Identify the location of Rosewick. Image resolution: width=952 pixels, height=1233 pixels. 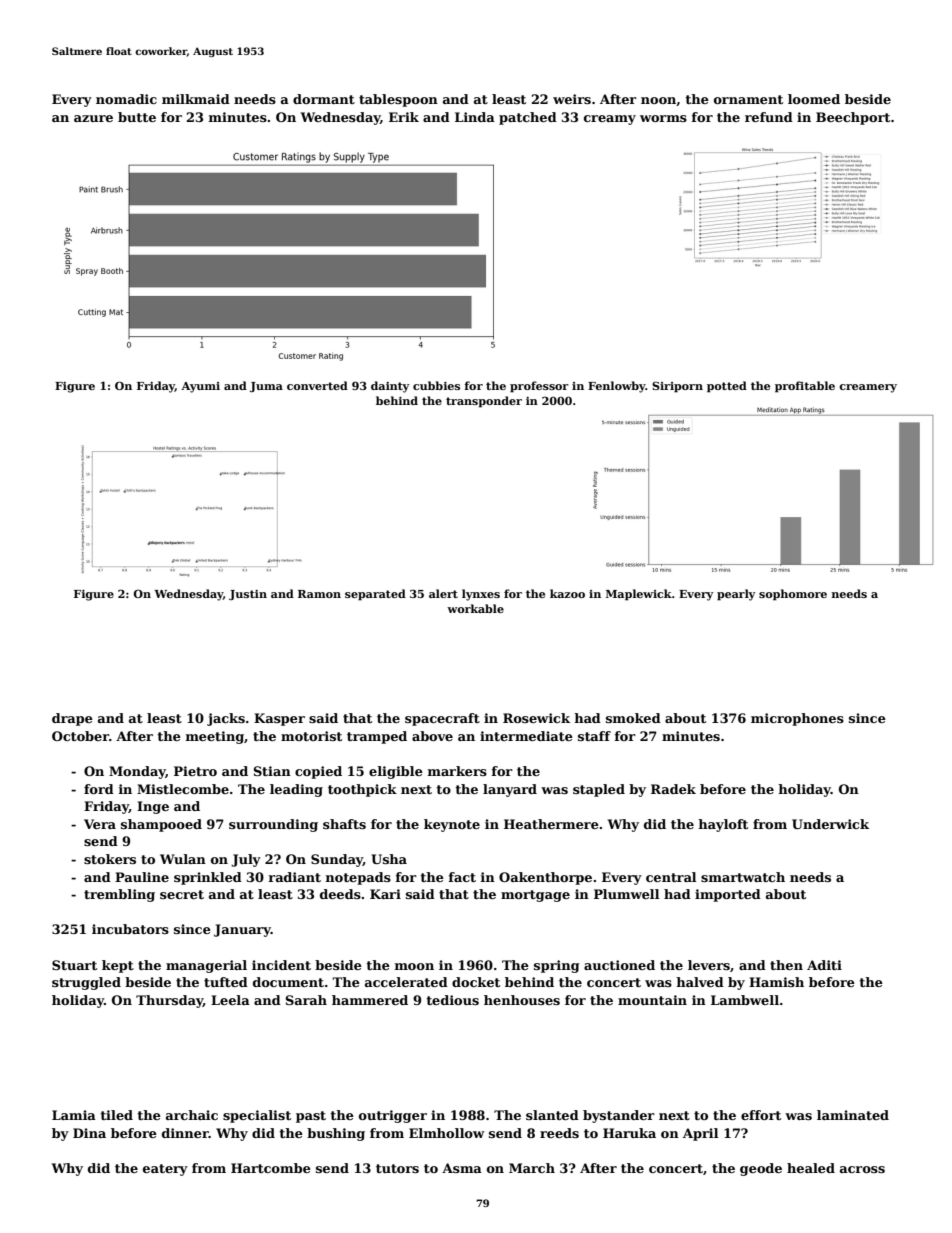
(536, 718).
